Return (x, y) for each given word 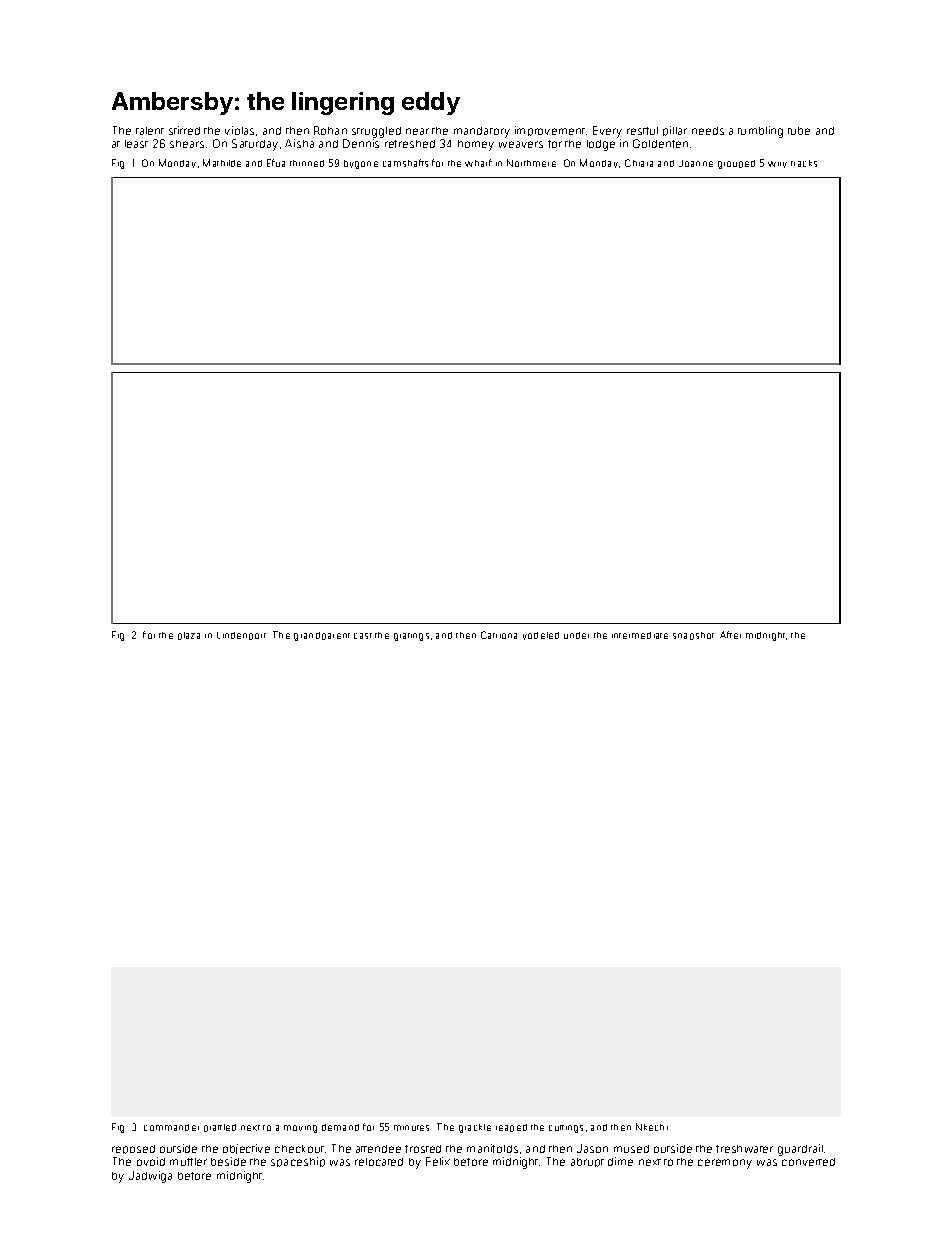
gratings (411, 637)
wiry (777, 164)
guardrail (800, 1150)
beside (228, 1161)
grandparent (322, 636)
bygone (361, 164)
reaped (511, 1128)
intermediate (640, 635)
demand (340, 1127)
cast (363, 636)
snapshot (693, 636)
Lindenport (241, 636)
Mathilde (222, 163)
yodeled (541, 636)
